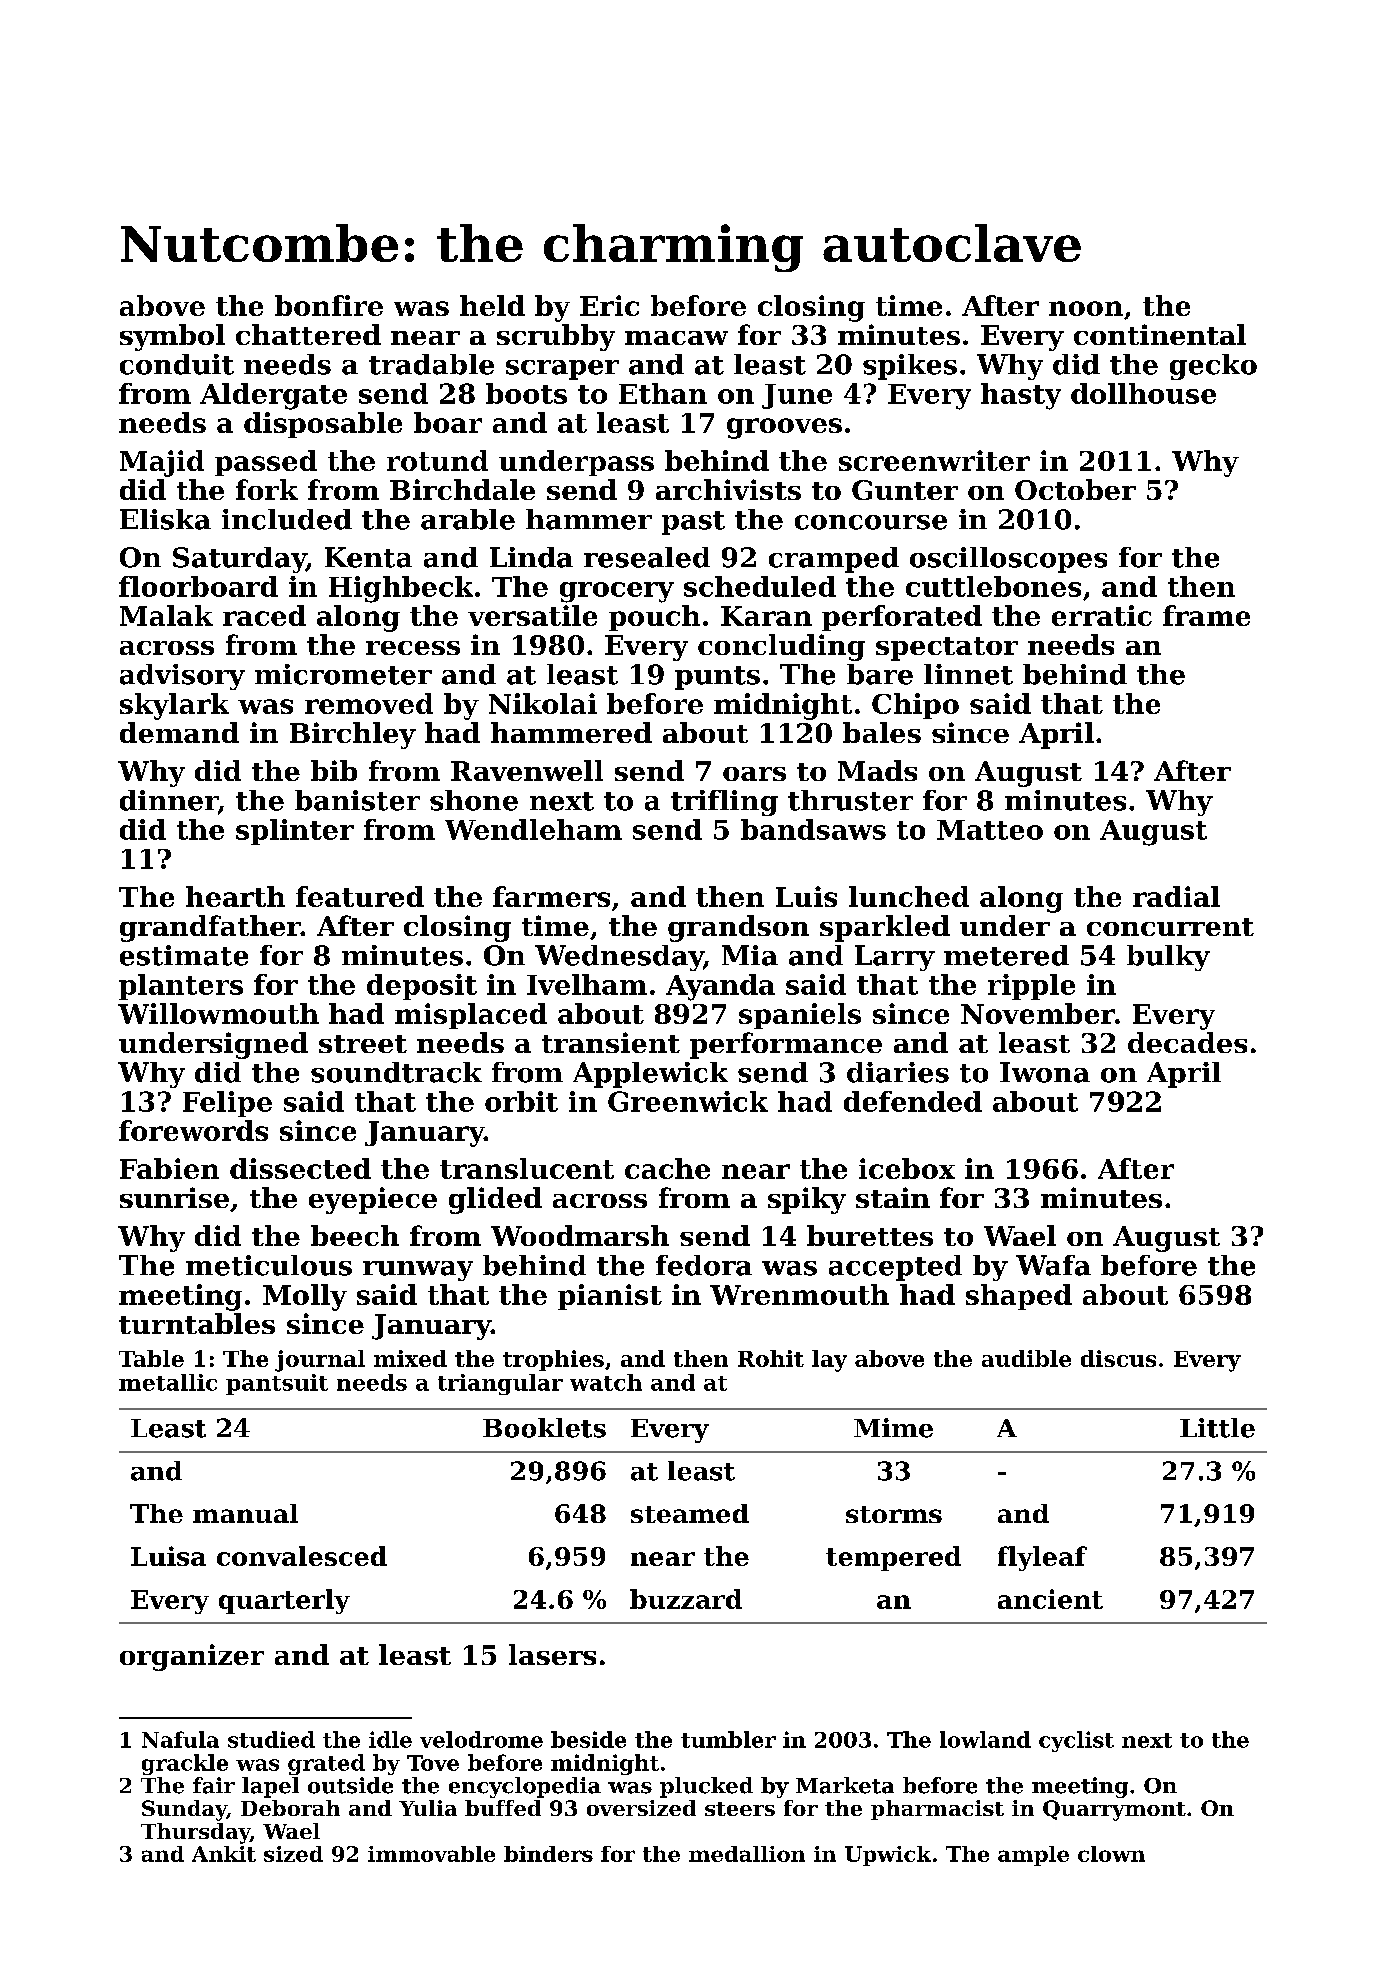 This screenshot has width=1386, height=1969. Describe the element at coordinates (606, 1382) in the screenshot. I see `watch` at that location.
